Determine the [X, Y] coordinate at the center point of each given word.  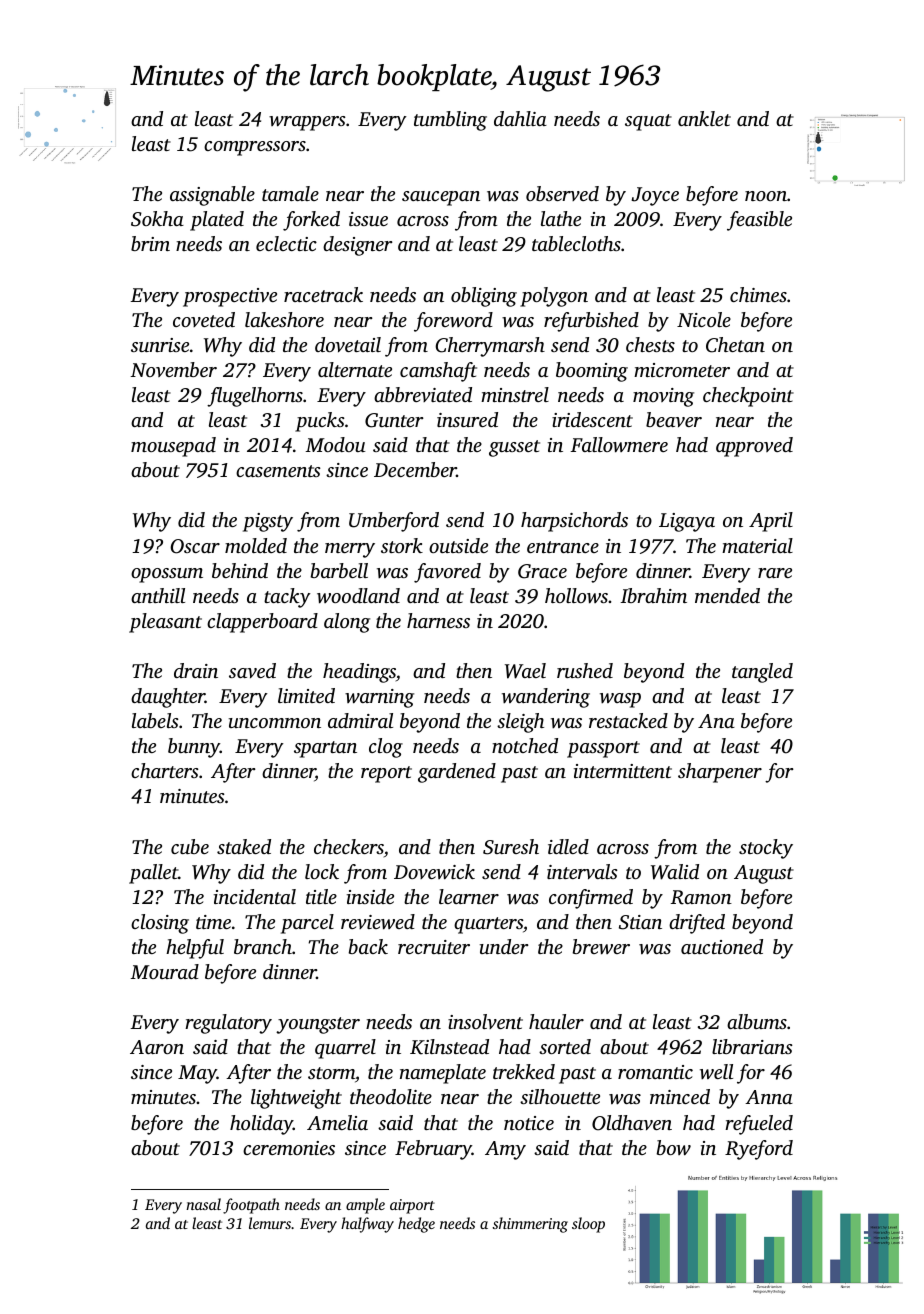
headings [359, 673]
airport [412, 1206]
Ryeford [759, 1150]
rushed [585, 670]
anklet [704, 118]
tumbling [450, 121]
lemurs [270, 1223]
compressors [255, 148]
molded [256, 545]
